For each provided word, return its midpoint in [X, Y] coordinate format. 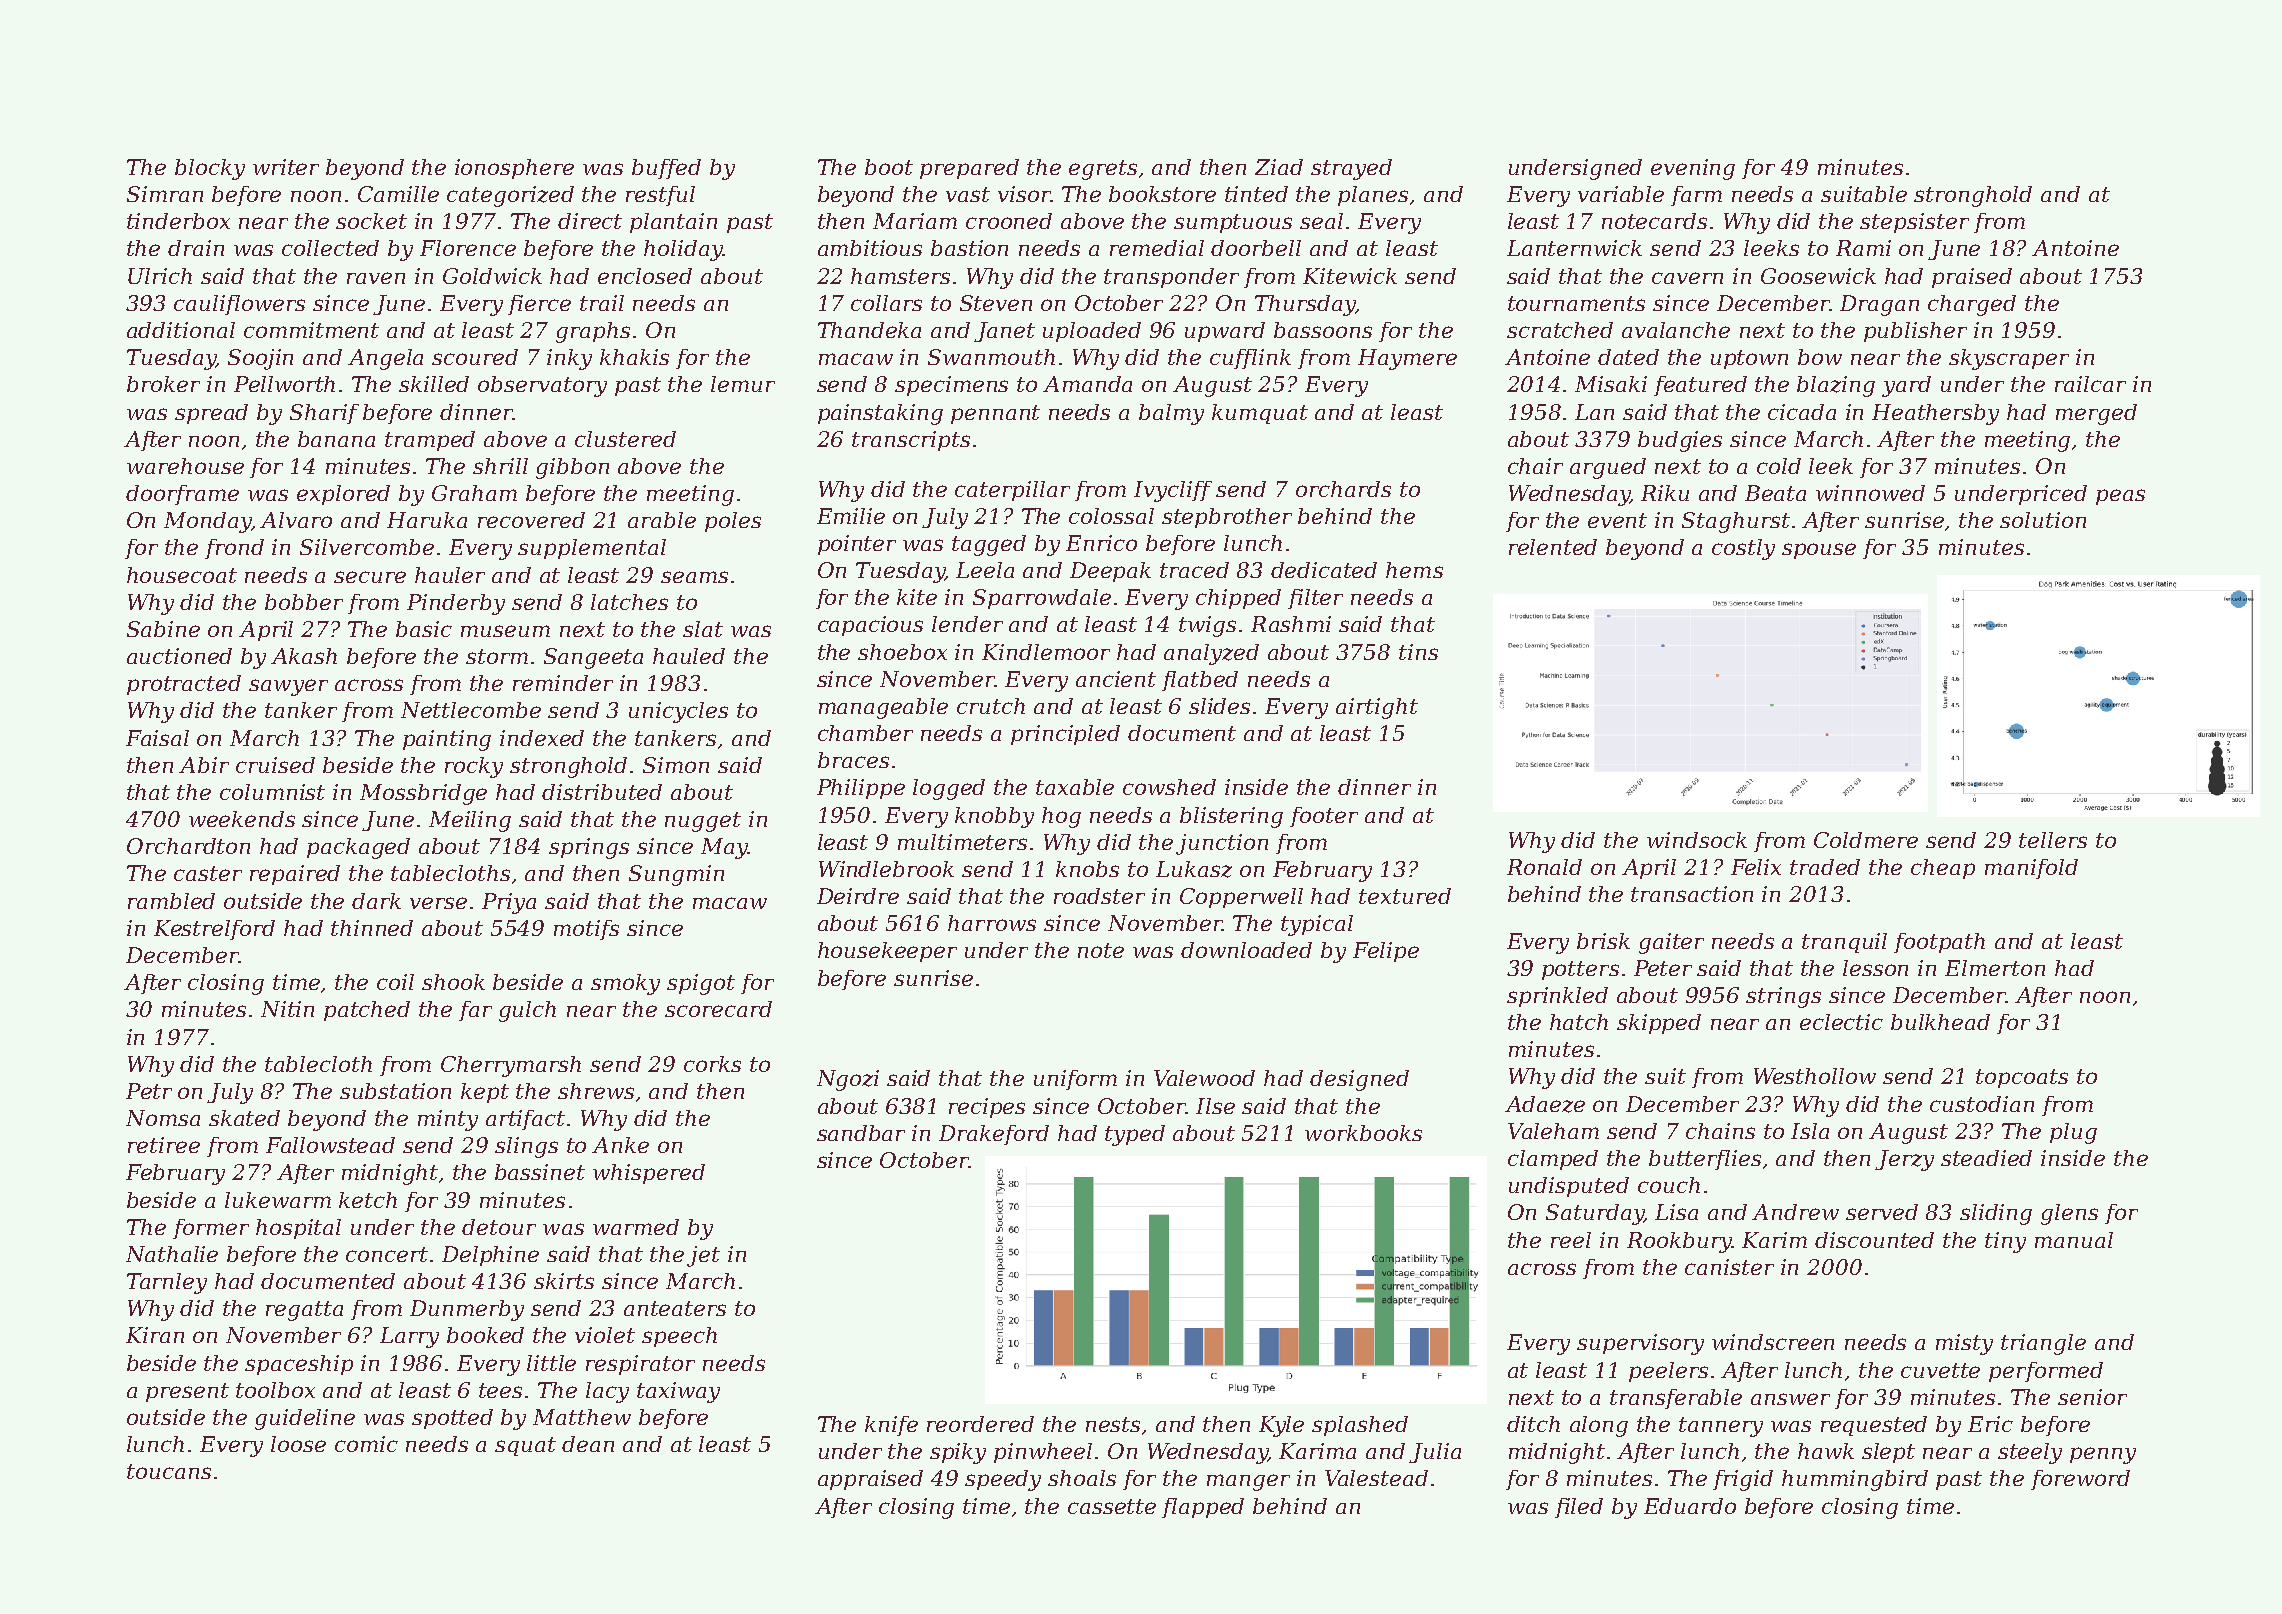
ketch [368, 1200]
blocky [210, 169]
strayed [1351, 169]
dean [588, 1444]
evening [1693, 169]
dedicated [1324, 570]
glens [2069, 1214]
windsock [1697, 840]
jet [703, 1256]
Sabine [163, 629]
